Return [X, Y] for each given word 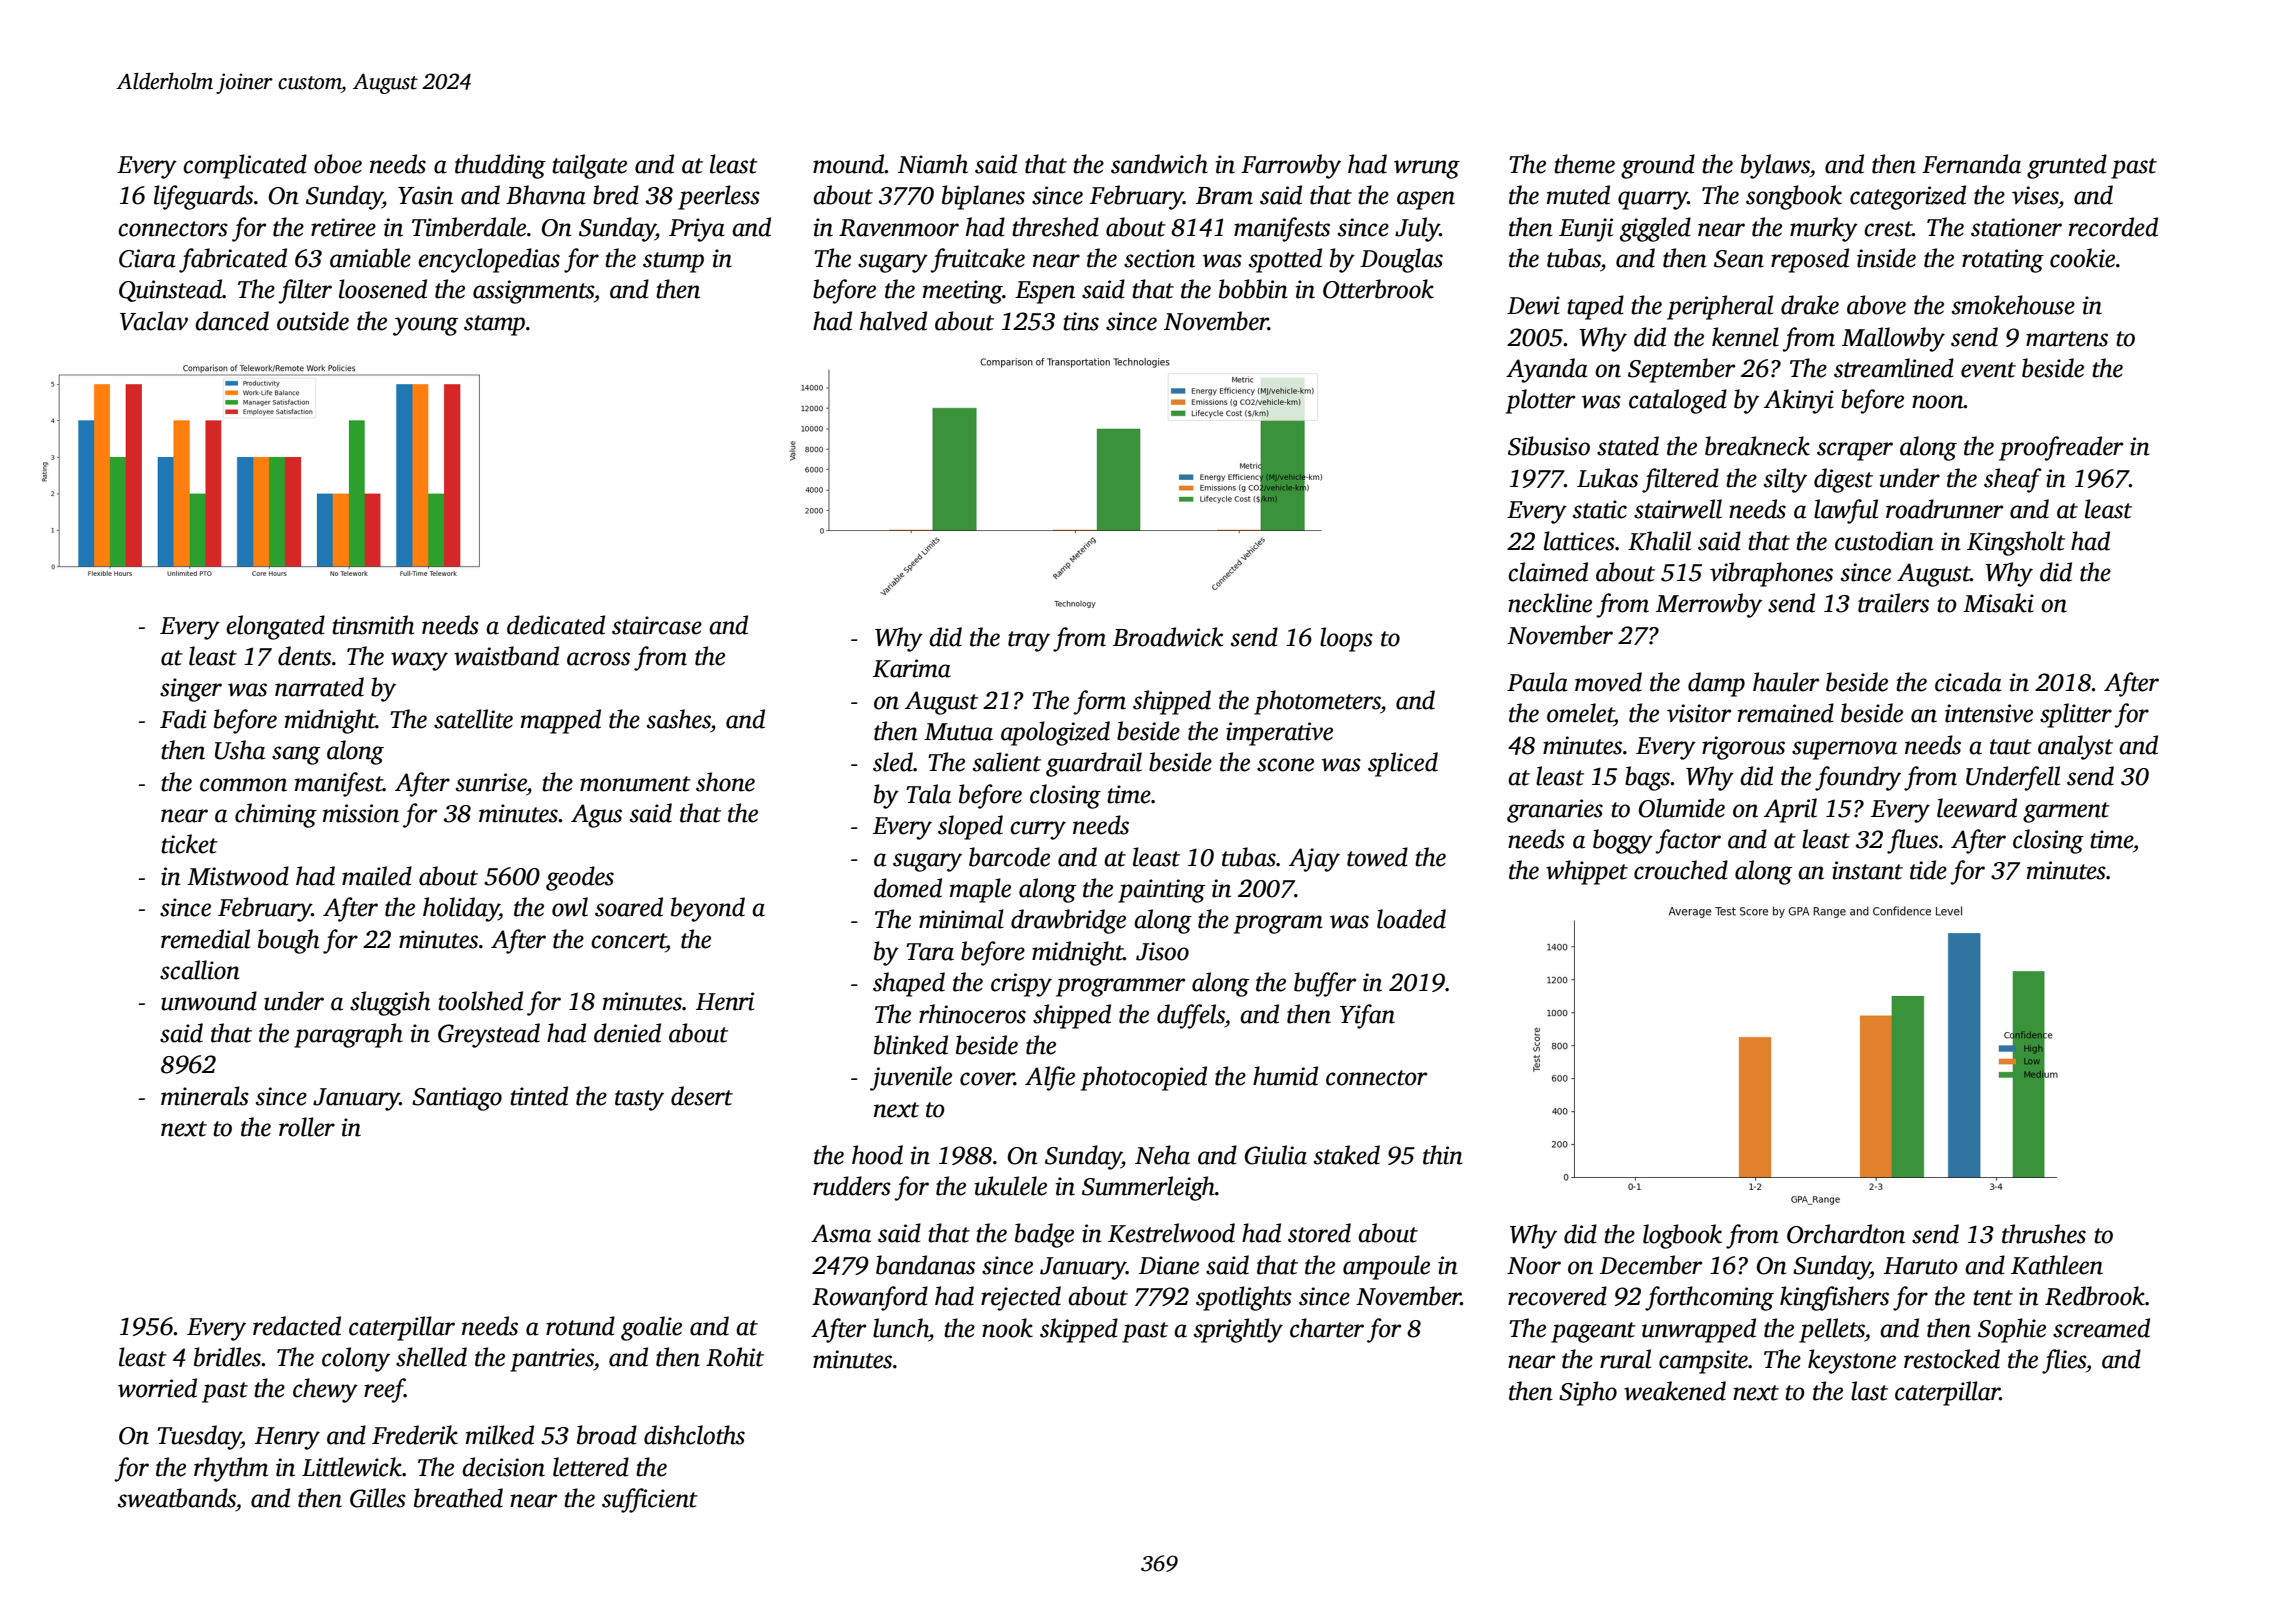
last [1869, 1391]
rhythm [231, 1469]
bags [1647, 778]
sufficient [650, 1500]
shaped [909, 984]
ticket [189, 844]
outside [313, 321]
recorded [2113, 227]
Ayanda [1547, 370]
